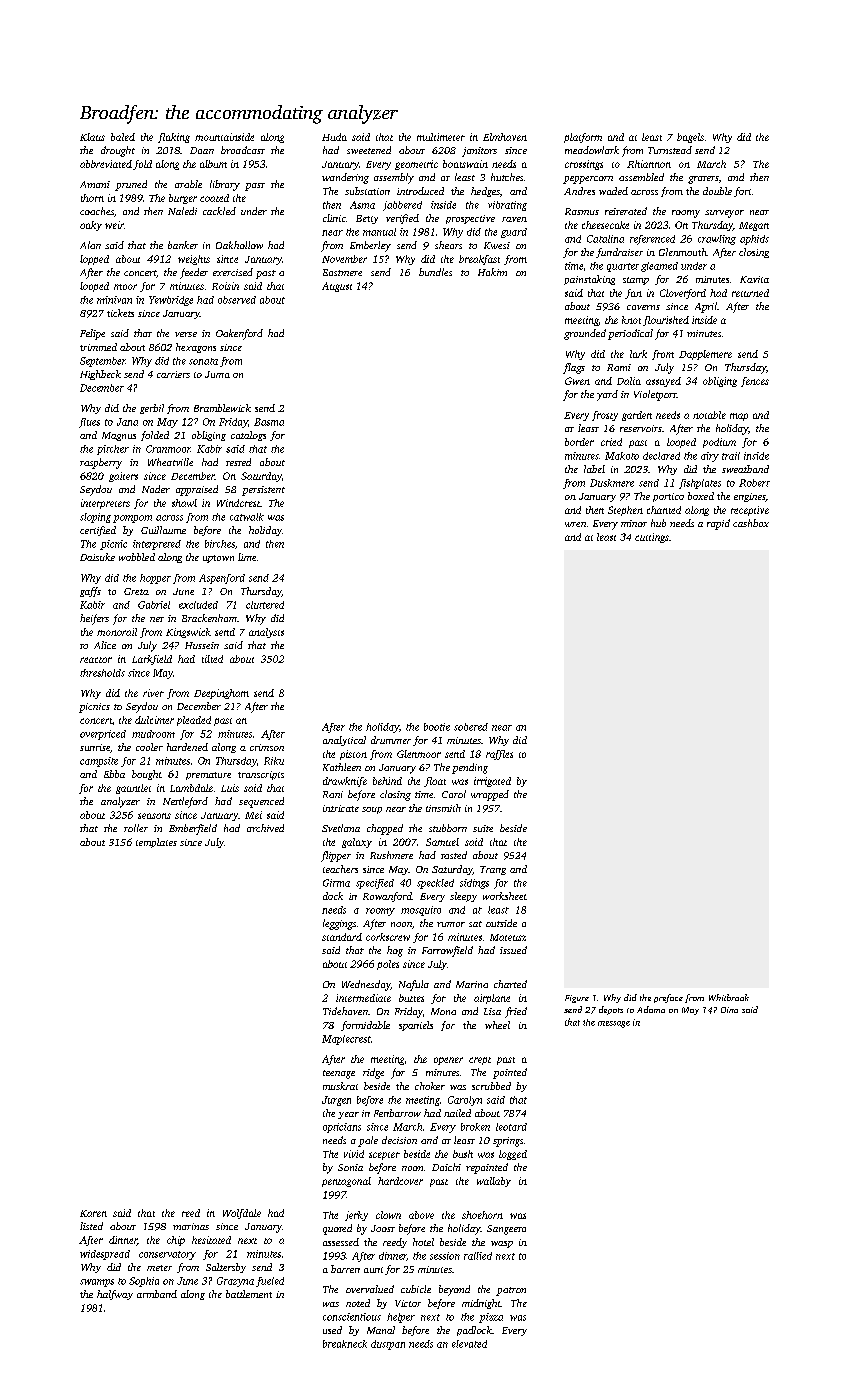 Image resolution: width=849 pixels, height=1400 pixels. Describe the element at coordinates (511, 1291) in the screenshot. I see `patron` at that location.
